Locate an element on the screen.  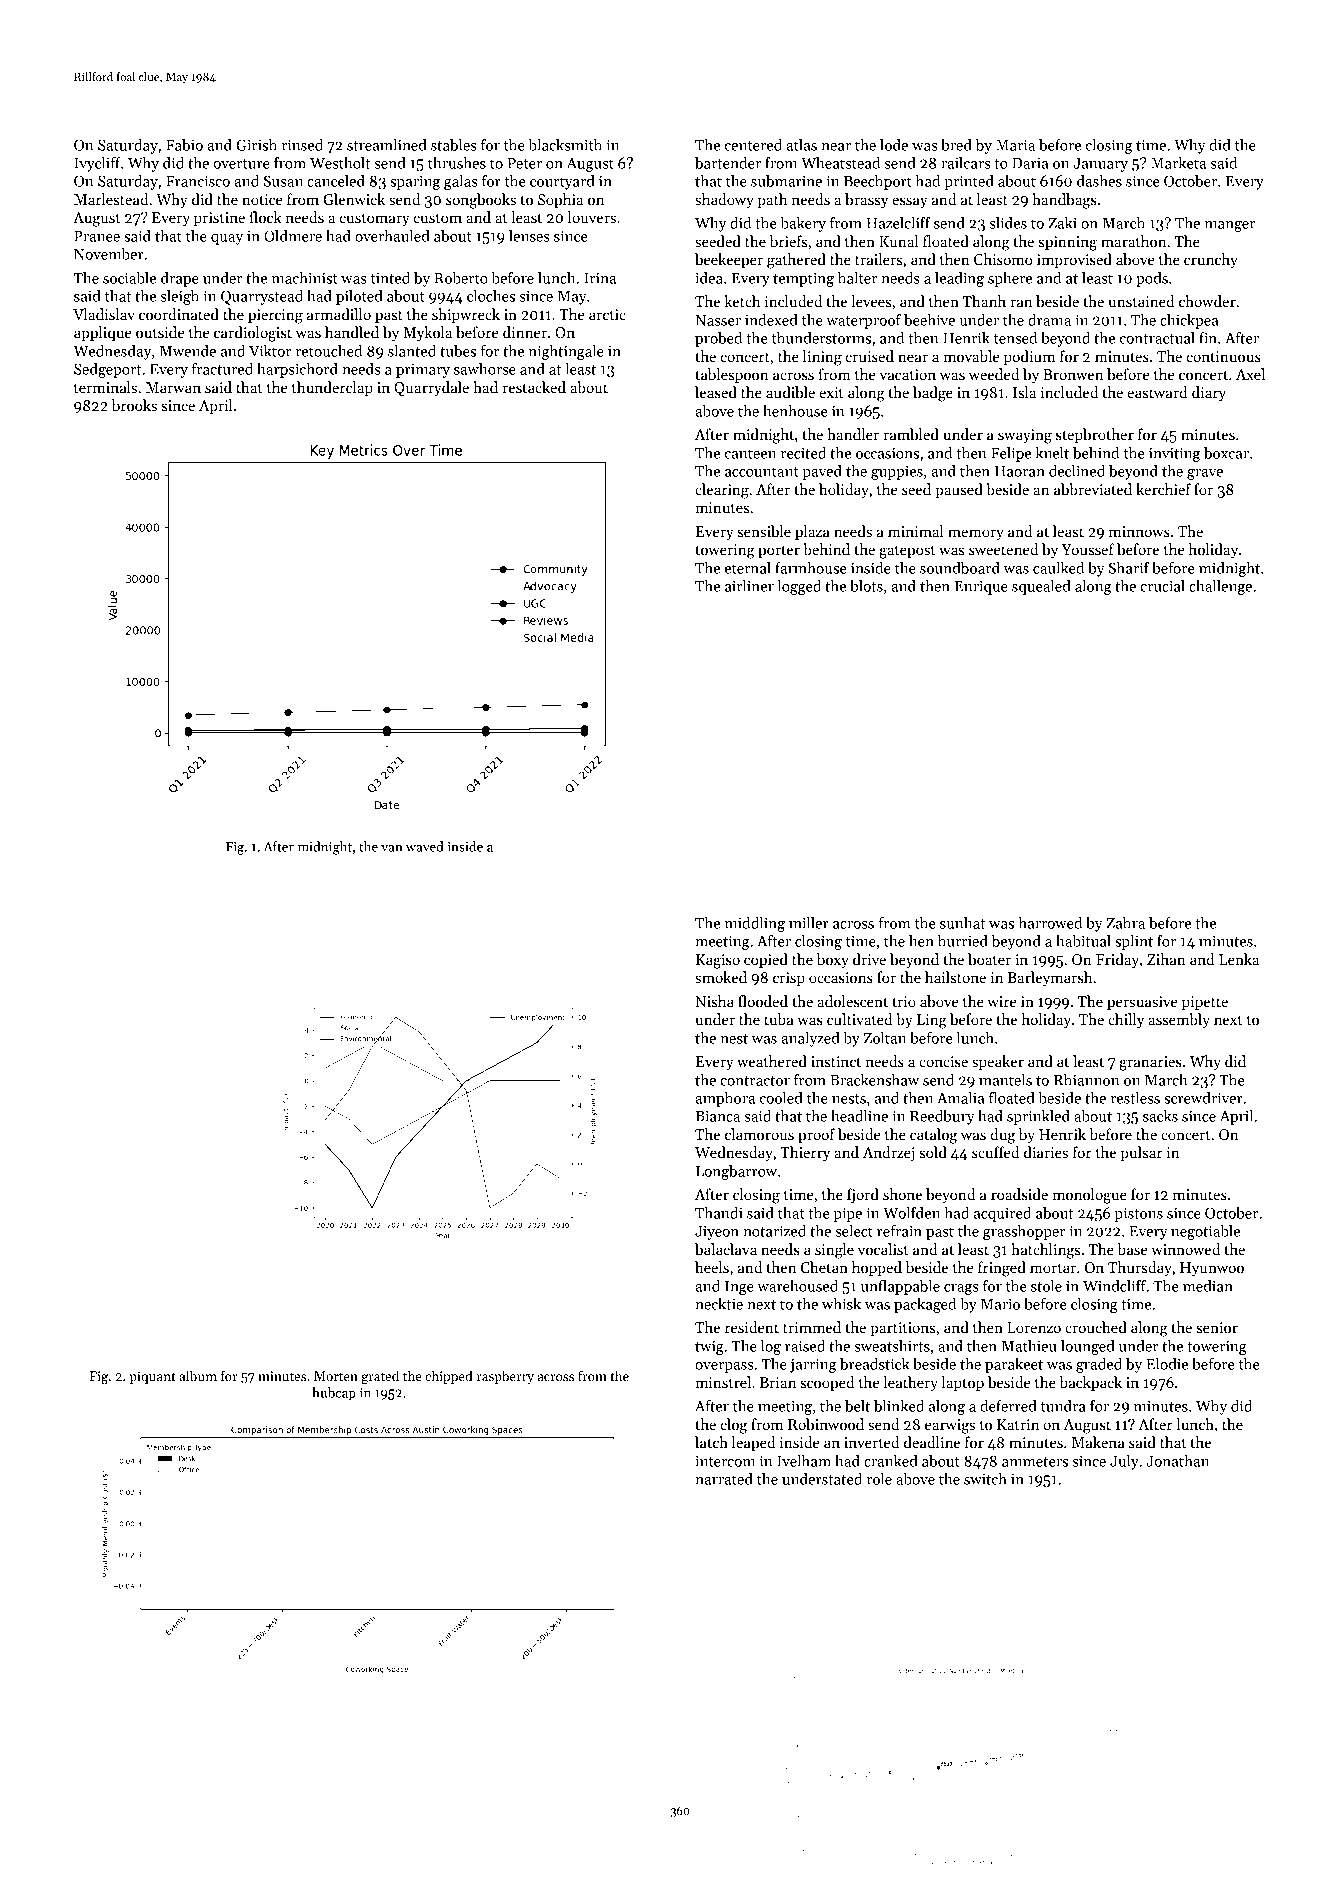
piquant is located at coordinates (152, 1377).
